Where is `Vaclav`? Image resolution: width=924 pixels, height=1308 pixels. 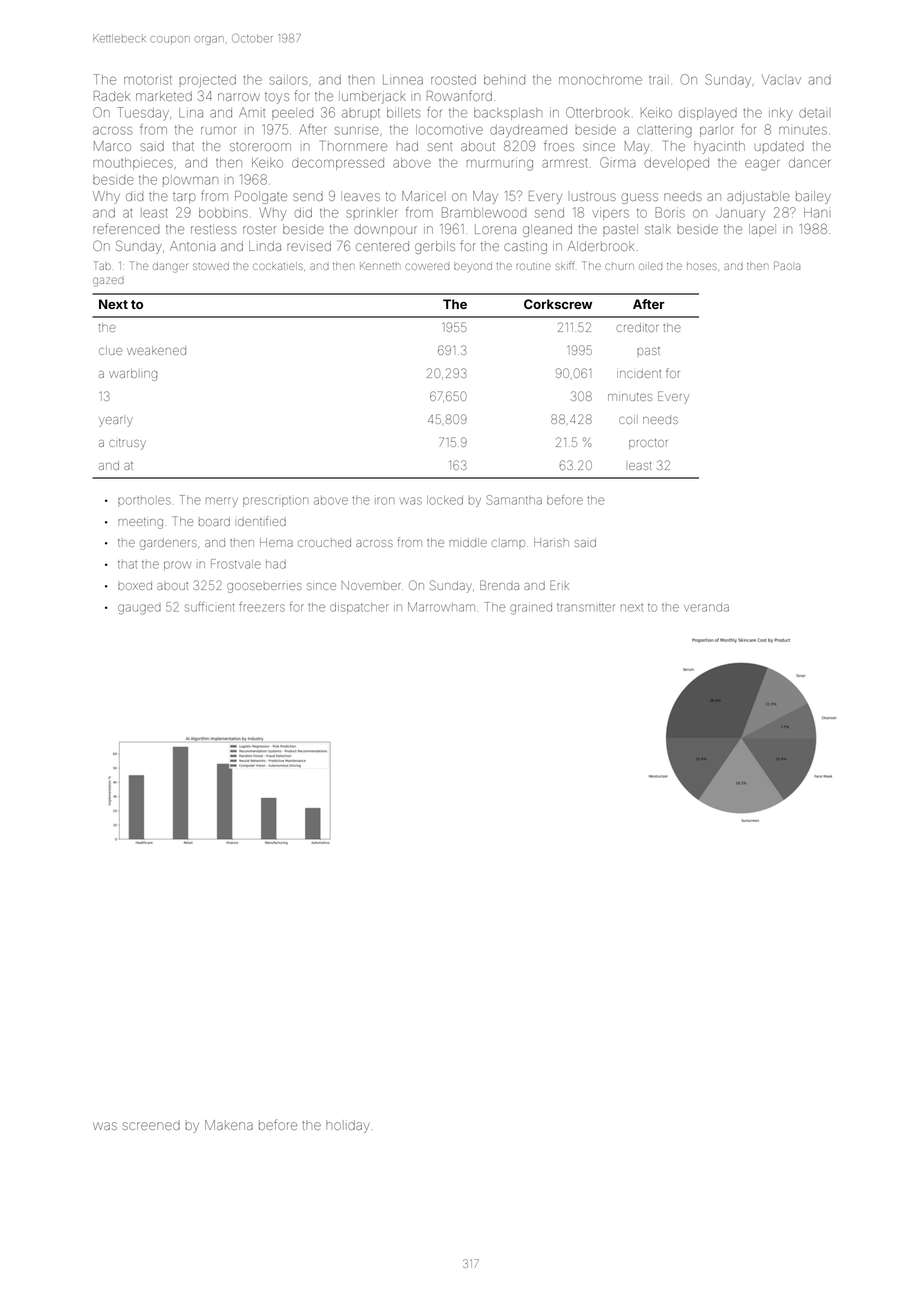
Vaclav is located at coordinates (781, 80).
